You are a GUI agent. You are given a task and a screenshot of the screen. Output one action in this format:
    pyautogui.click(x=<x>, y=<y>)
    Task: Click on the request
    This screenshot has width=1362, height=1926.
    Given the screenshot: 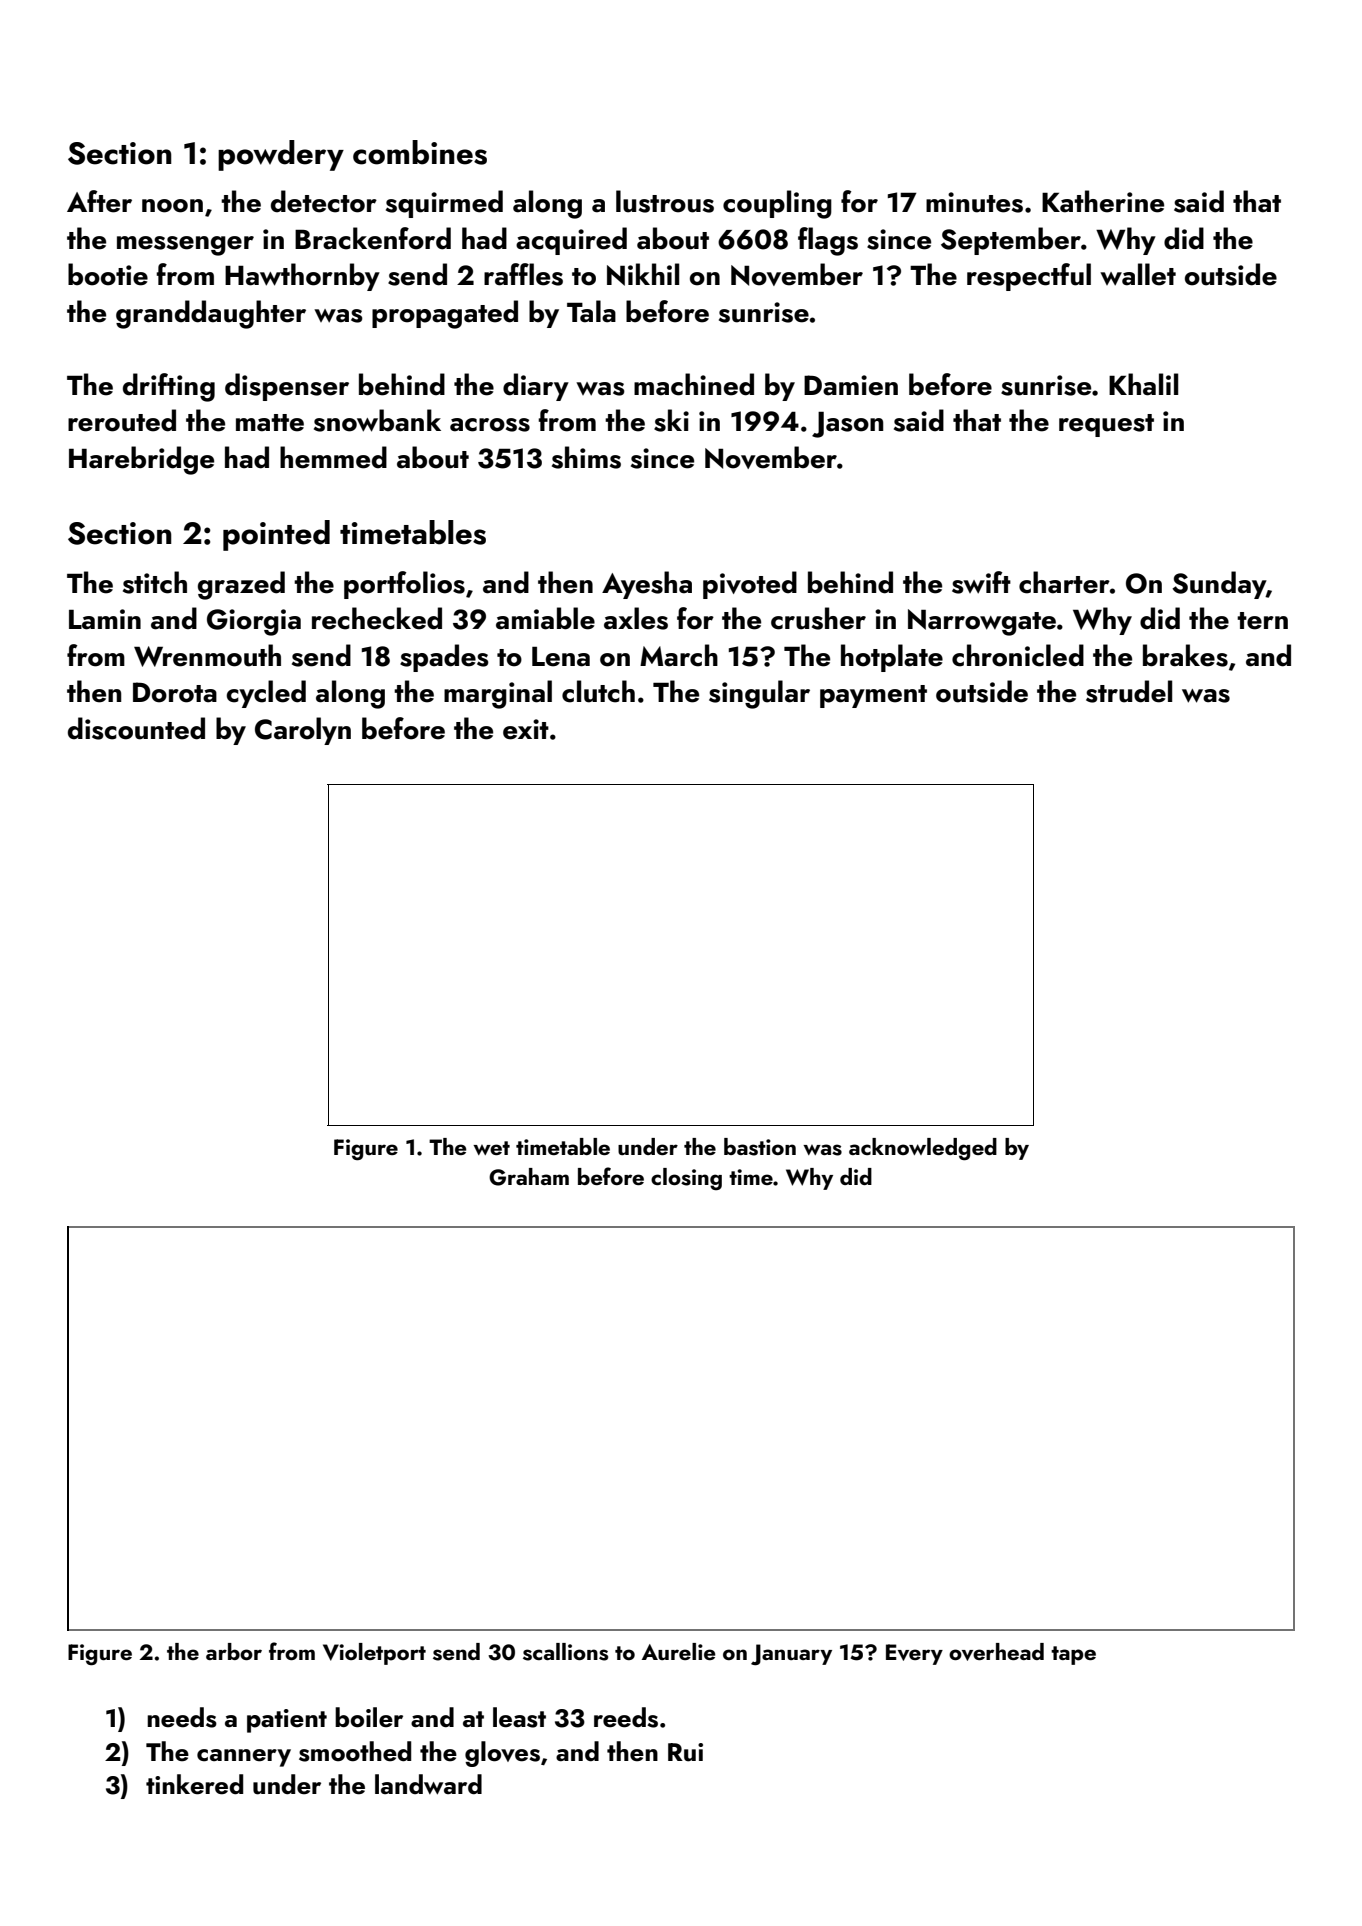 What is the action you would take?
    pyautogui.click(x=1106, y=425)
